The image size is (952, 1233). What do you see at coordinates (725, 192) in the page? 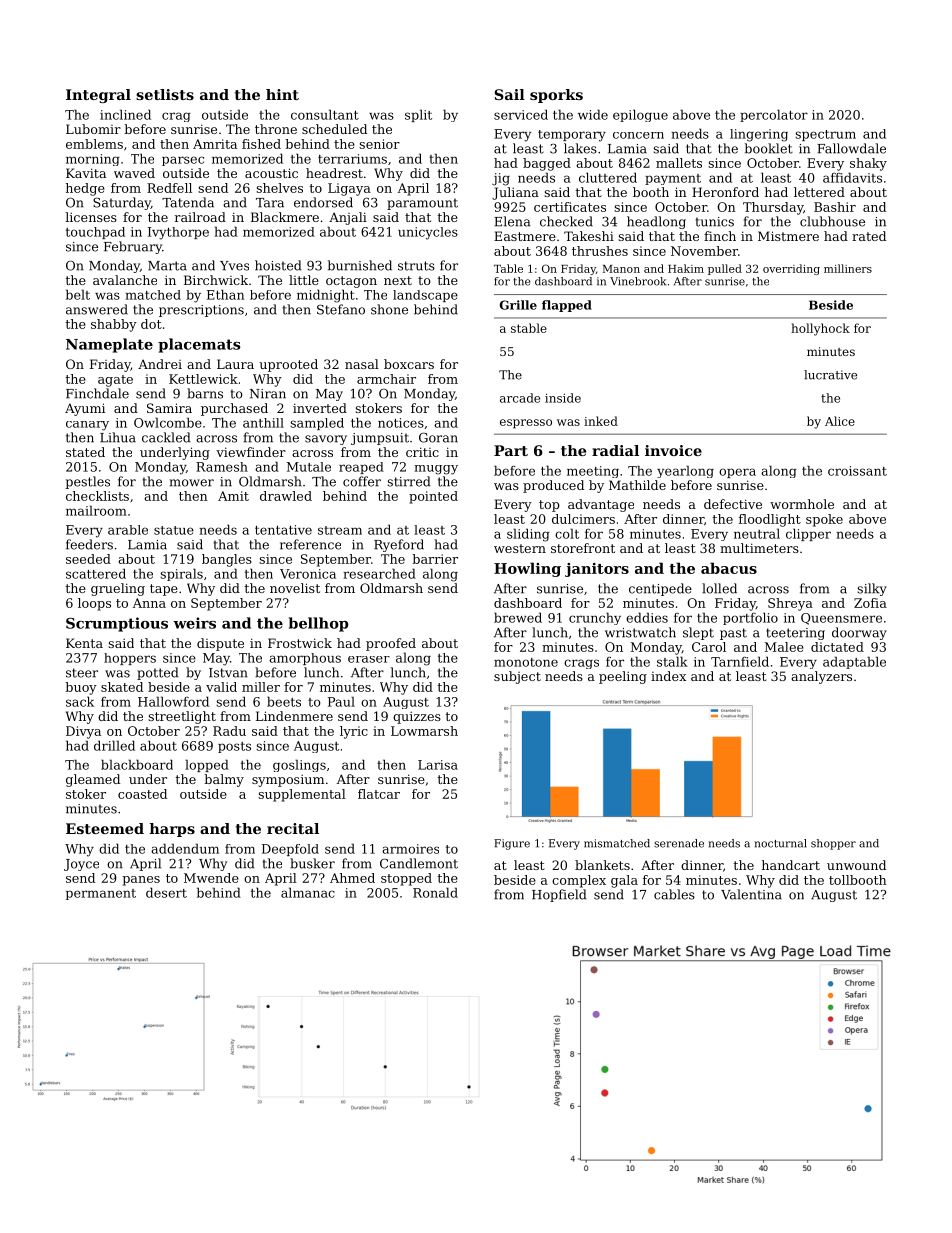
I see `Heronford` at bounding box center [725, 192].
